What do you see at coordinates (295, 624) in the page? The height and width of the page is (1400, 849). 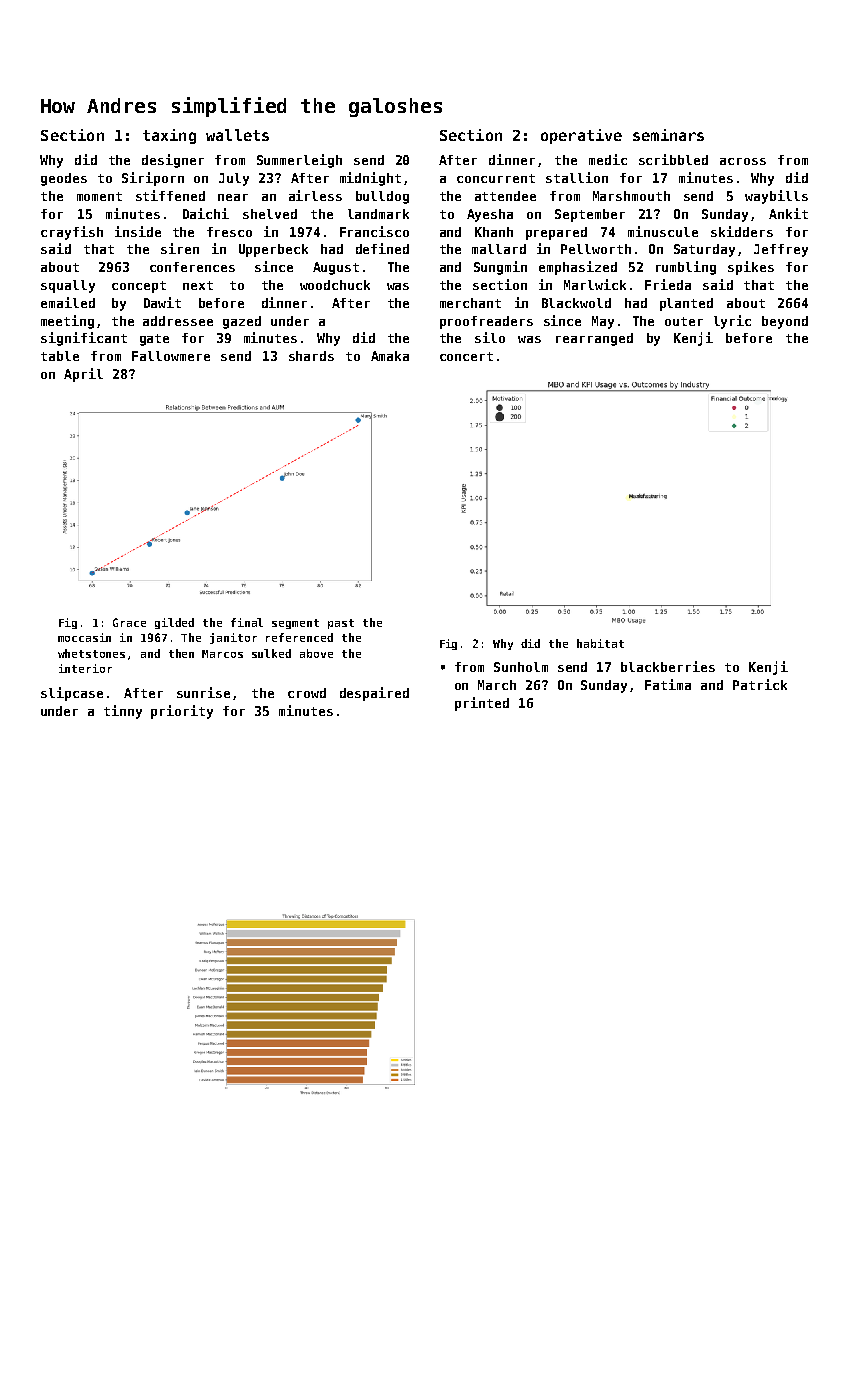 I see `segment` at bounding box center [295, 624].
